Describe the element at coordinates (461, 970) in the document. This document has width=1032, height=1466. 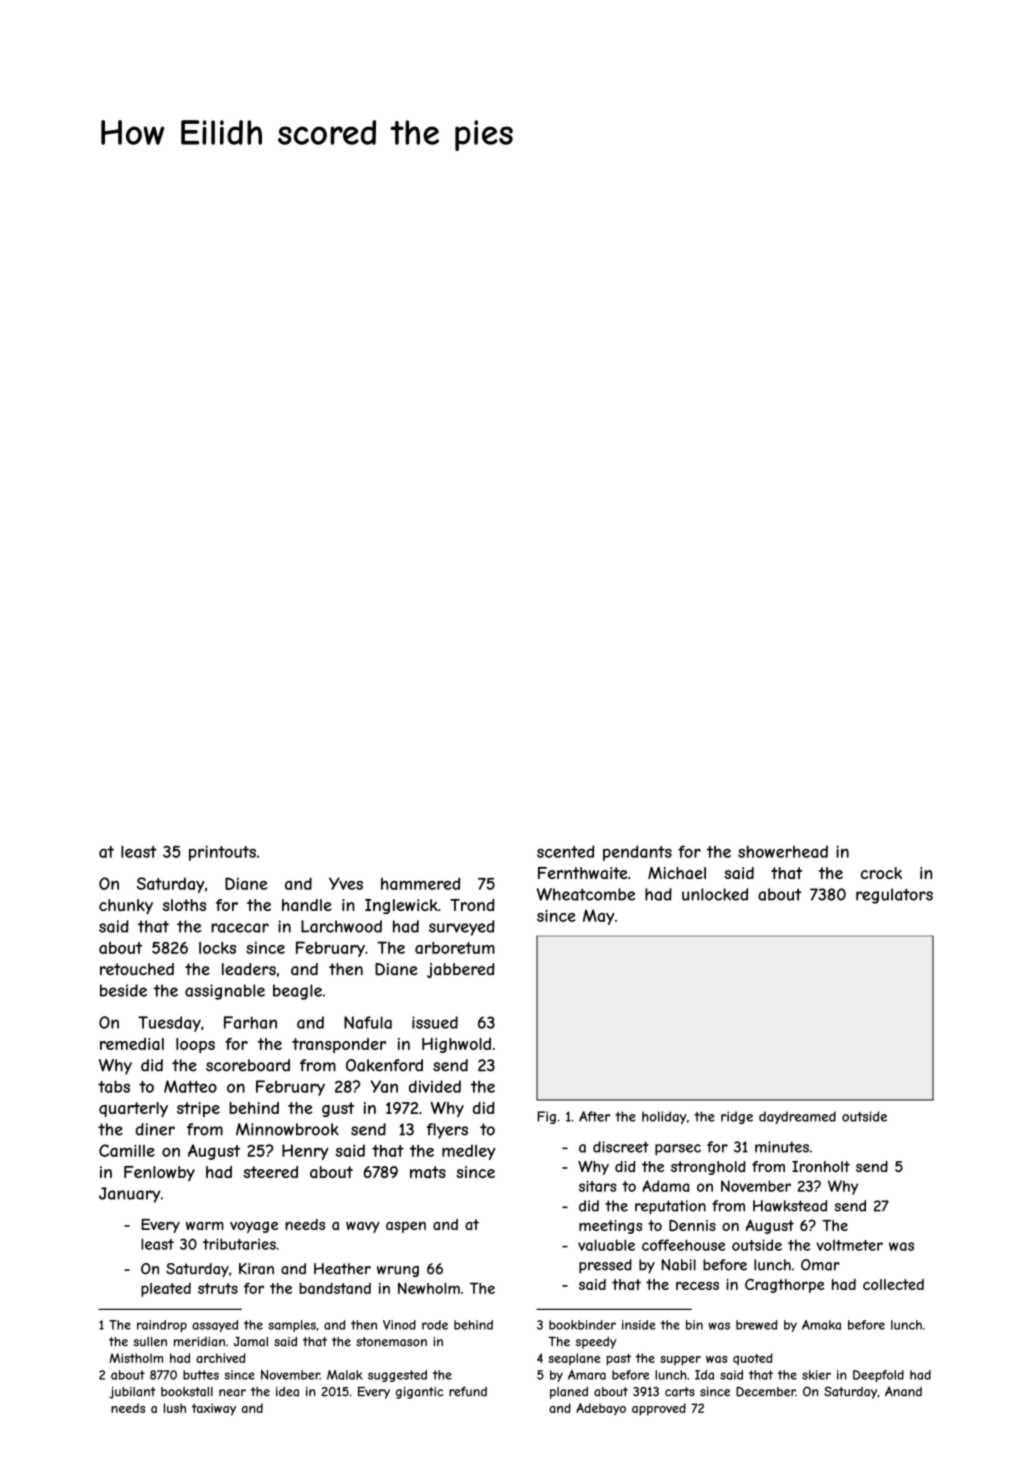
I see `jabbered` at that location.
